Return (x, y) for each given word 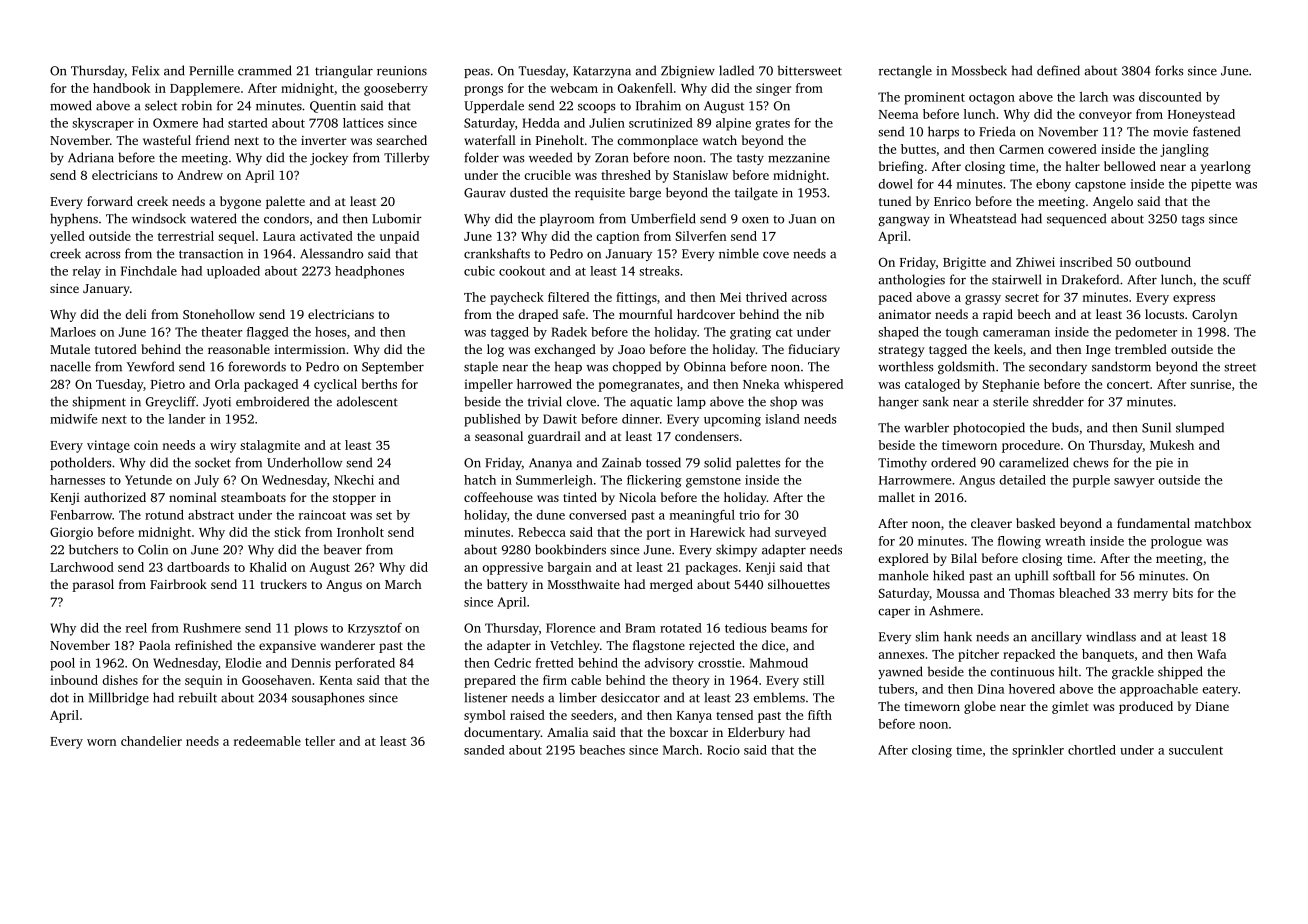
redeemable (267, 741)
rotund (164, 515)
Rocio (723, 750)
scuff (1237, 279)
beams (789, 628)
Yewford (150, 366)
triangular (344, 71)
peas (477, 73)
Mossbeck (979, 70)
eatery (1220, 691)
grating (750, 333)
